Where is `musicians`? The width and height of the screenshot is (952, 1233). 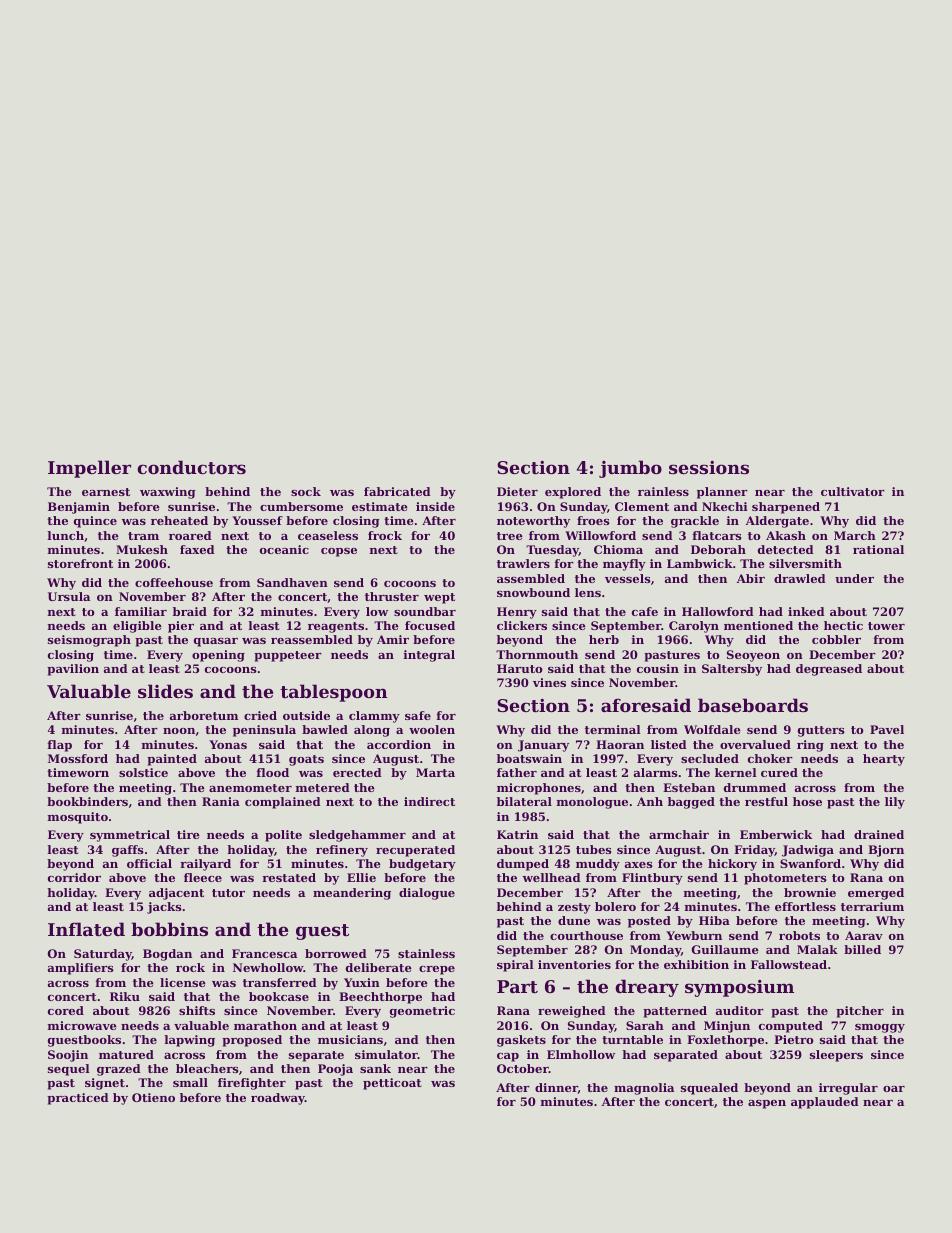
musicians is located at coordinates (350, 1039).
